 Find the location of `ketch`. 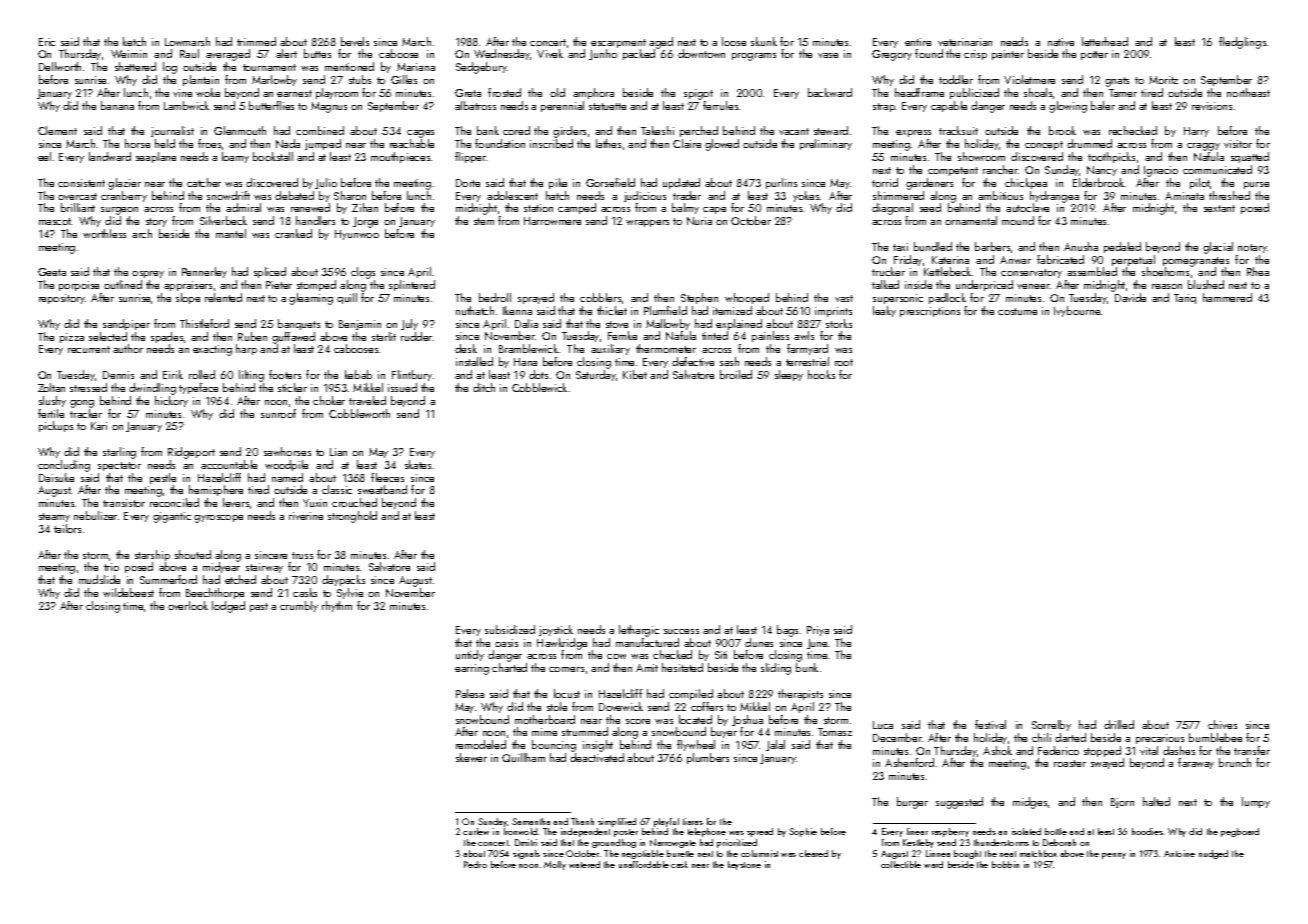

ketch is located at coordinates (134, 41).
